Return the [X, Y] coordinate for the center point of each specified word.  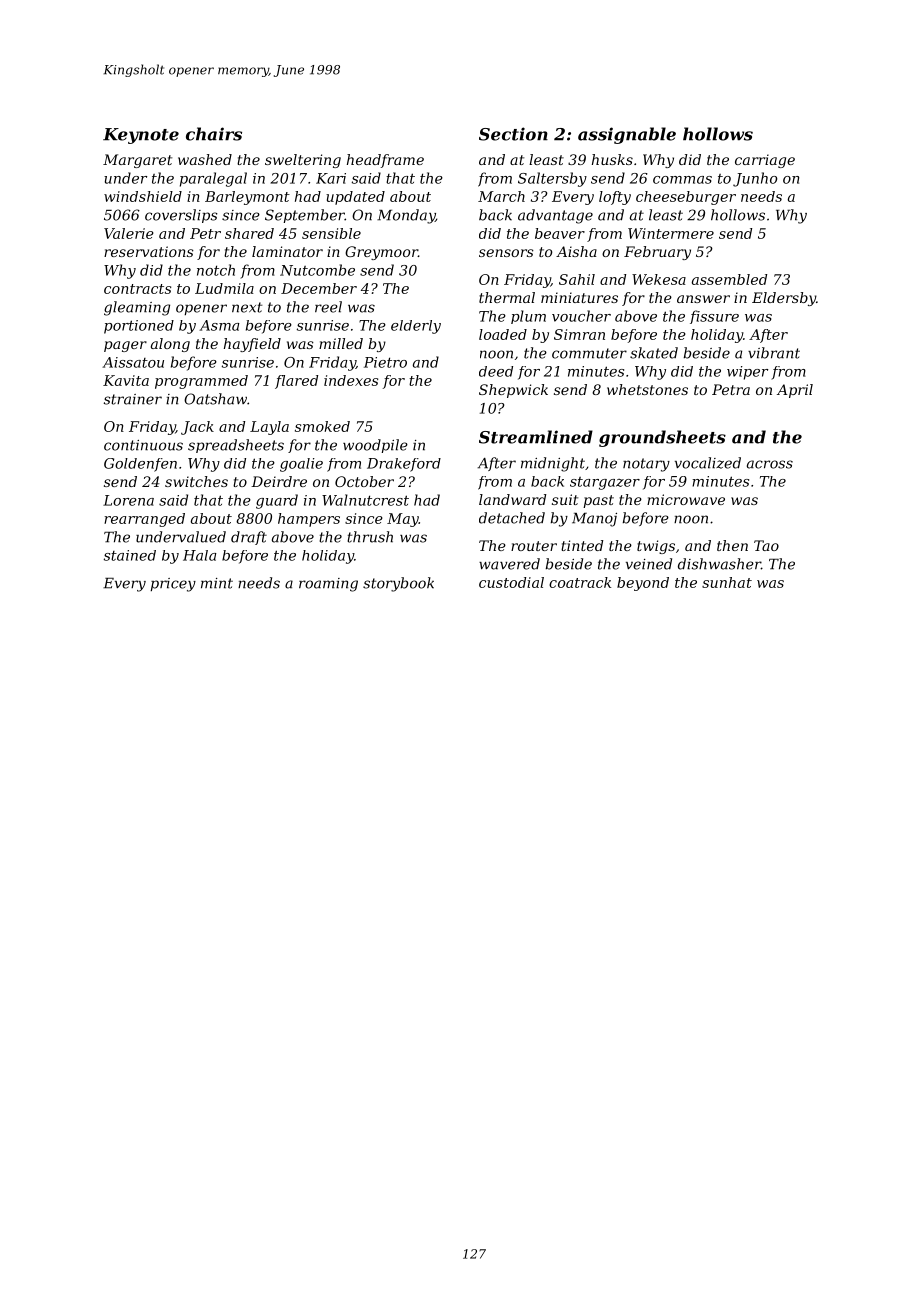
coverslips [181, 216]
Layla [269, 428]
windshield [143, 196]
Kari [331, 178]
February [657, 253]
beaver [560, 233]
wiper [747, 373]
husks [612, 159]
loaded [503, 334]
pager [125, 346]
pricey [173, 585]
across [770, 464]
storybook [398, 584]
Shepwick [513, 391]
